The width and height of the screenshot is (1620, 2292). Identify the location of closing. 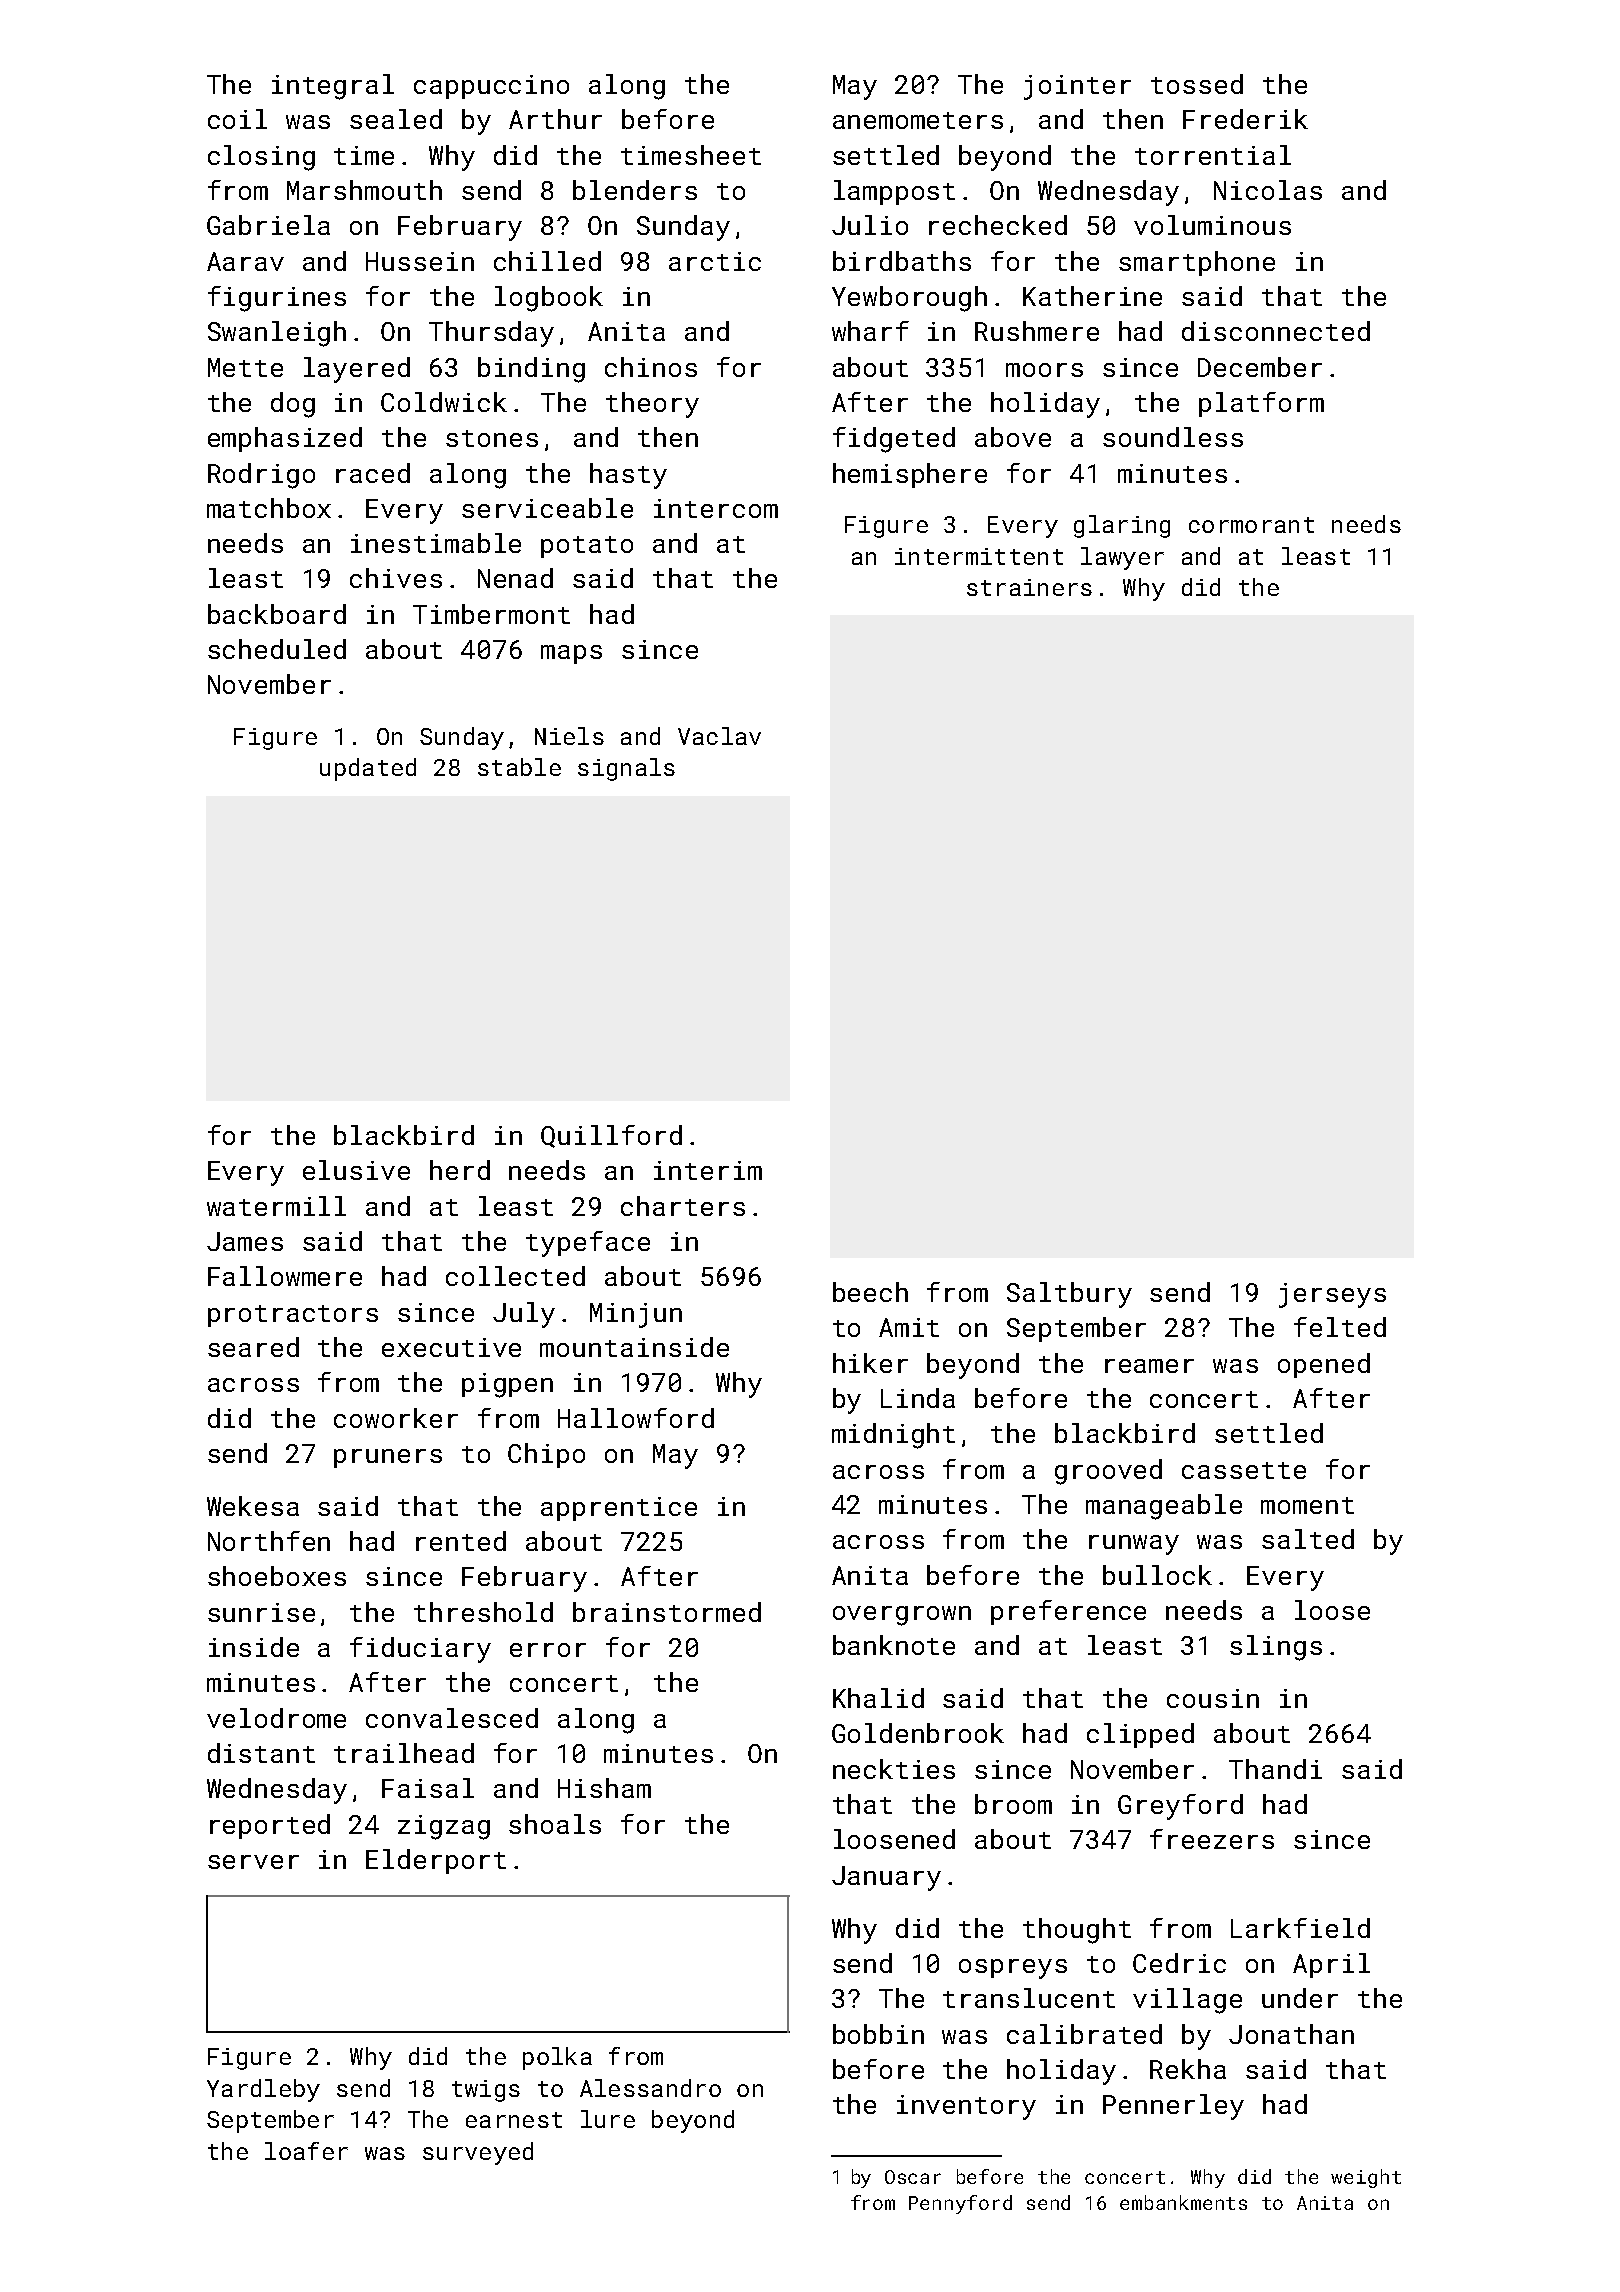
(261, 158).
